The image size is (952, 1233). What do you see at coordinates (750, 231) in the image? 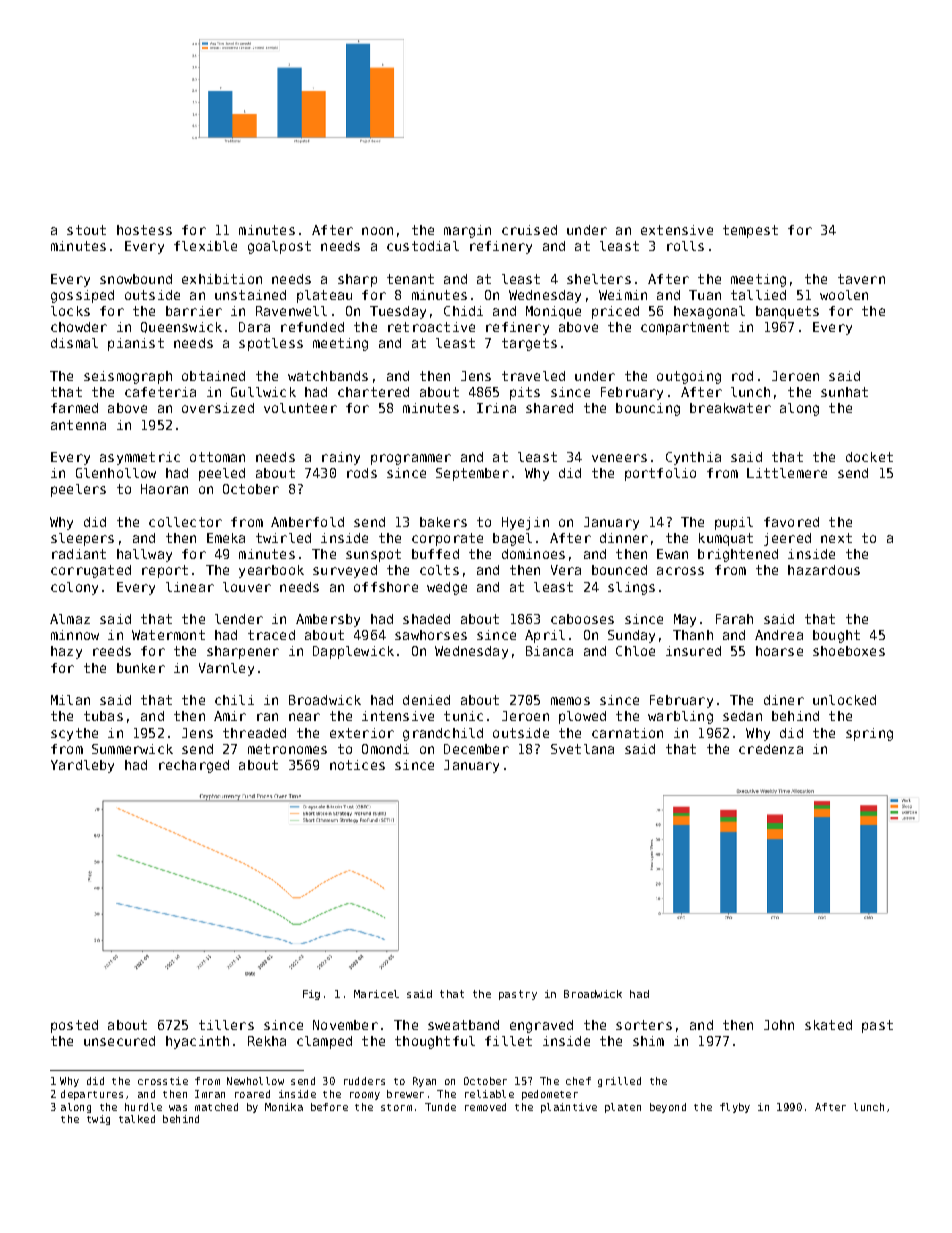
I see `tempest` at bounding box center [750, 231].
